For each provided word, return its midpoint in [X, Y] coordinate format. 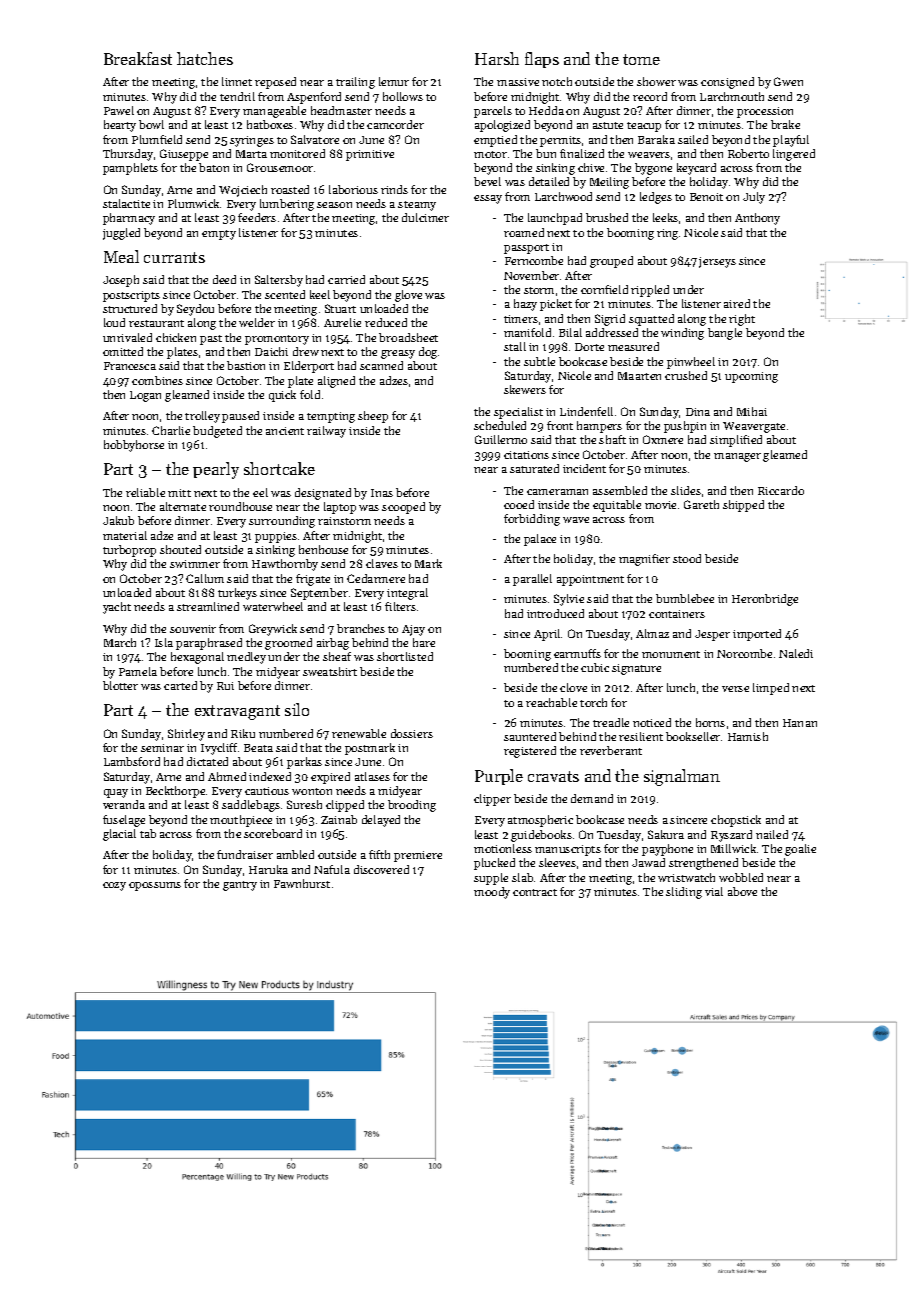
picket [556, 305]
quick [282, 396]
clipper [492, 800]
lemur [394, 81]
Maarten [639, 376]
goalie [800, 850]
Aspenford [314, 98]
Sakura [666, 834]
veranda [124, 804]
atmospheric [540, 821]
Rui [225, 686]
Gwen [788, 81]
